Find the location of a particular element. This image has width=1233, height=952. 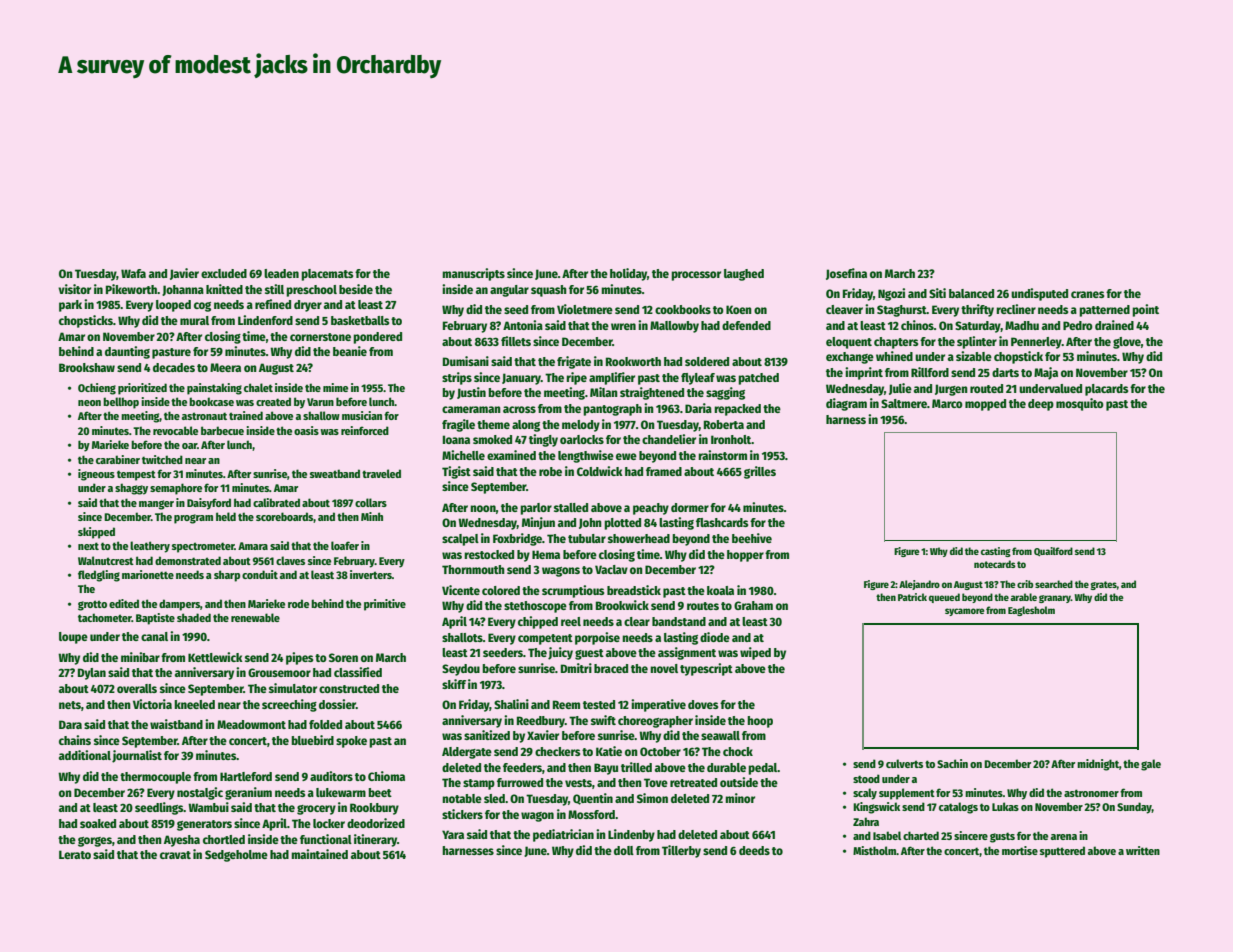

preschool is located at coordinates (311, 291).
